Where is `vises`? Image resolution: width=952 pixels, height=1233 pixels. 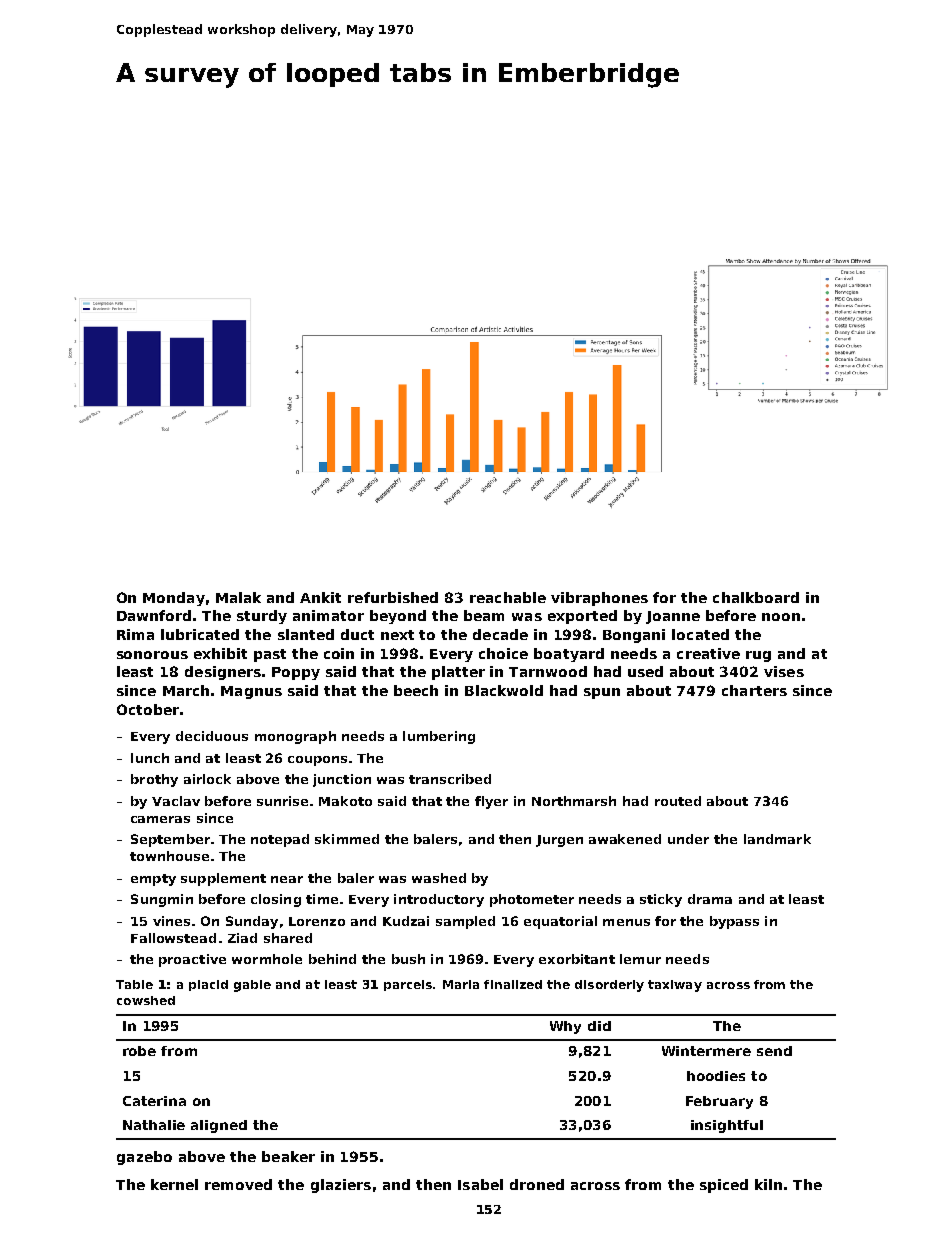 vises is located at coordinates (784, 671).
